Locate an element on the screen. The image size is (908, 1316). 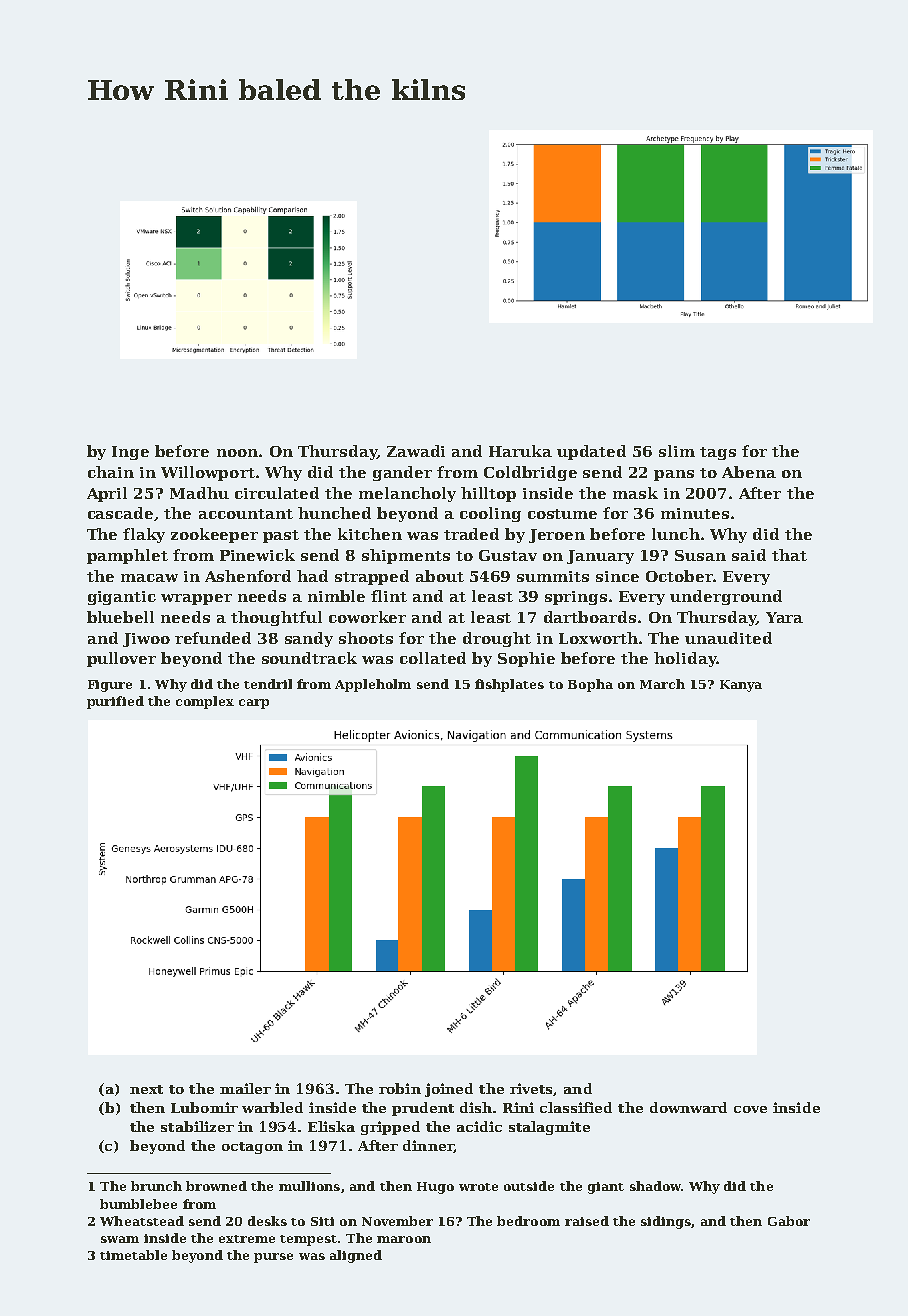
fishplates is located at coordinates (509, 685).
